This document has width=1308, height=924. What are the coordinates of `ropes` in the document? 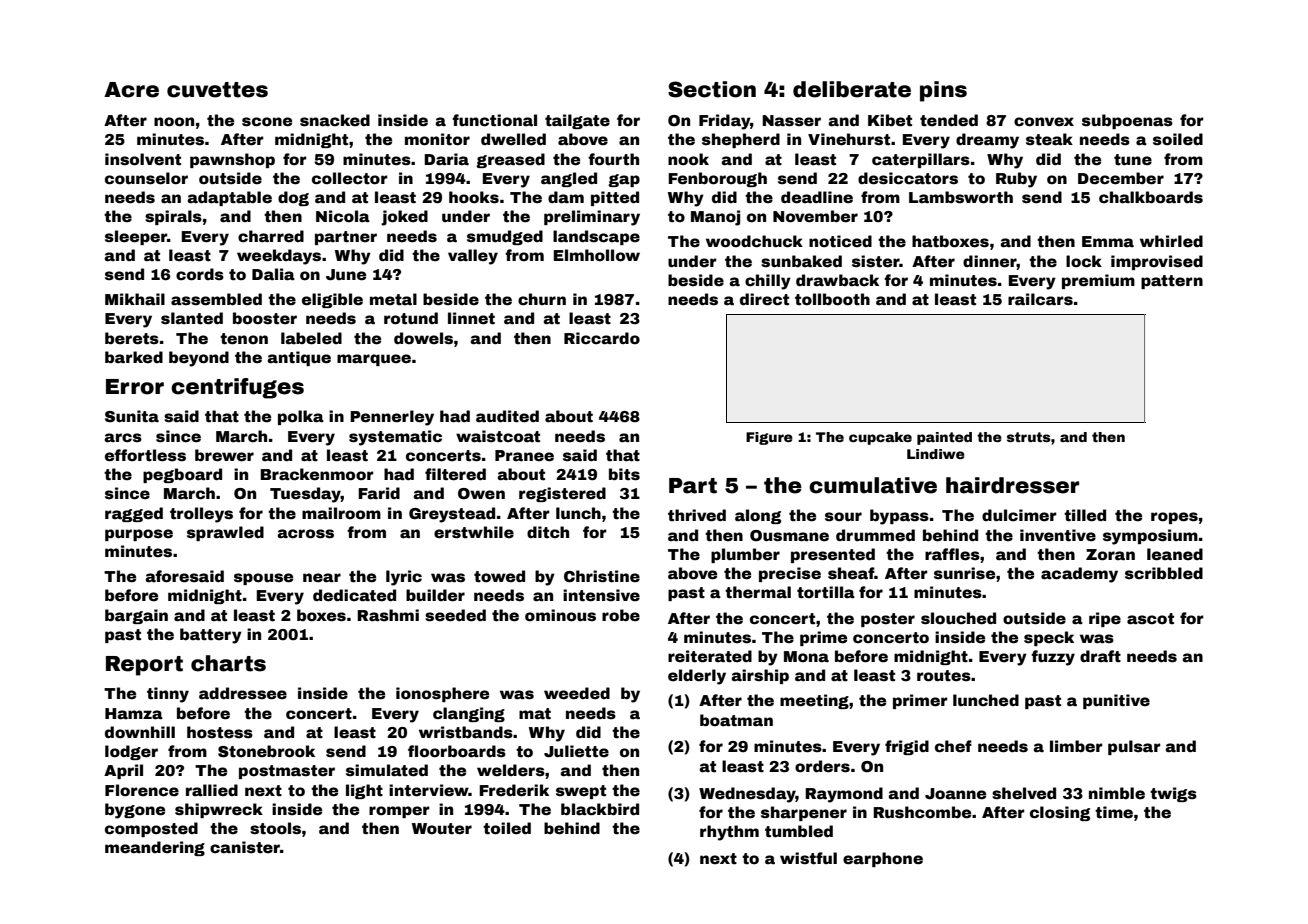 It's located at (1174, 518).
